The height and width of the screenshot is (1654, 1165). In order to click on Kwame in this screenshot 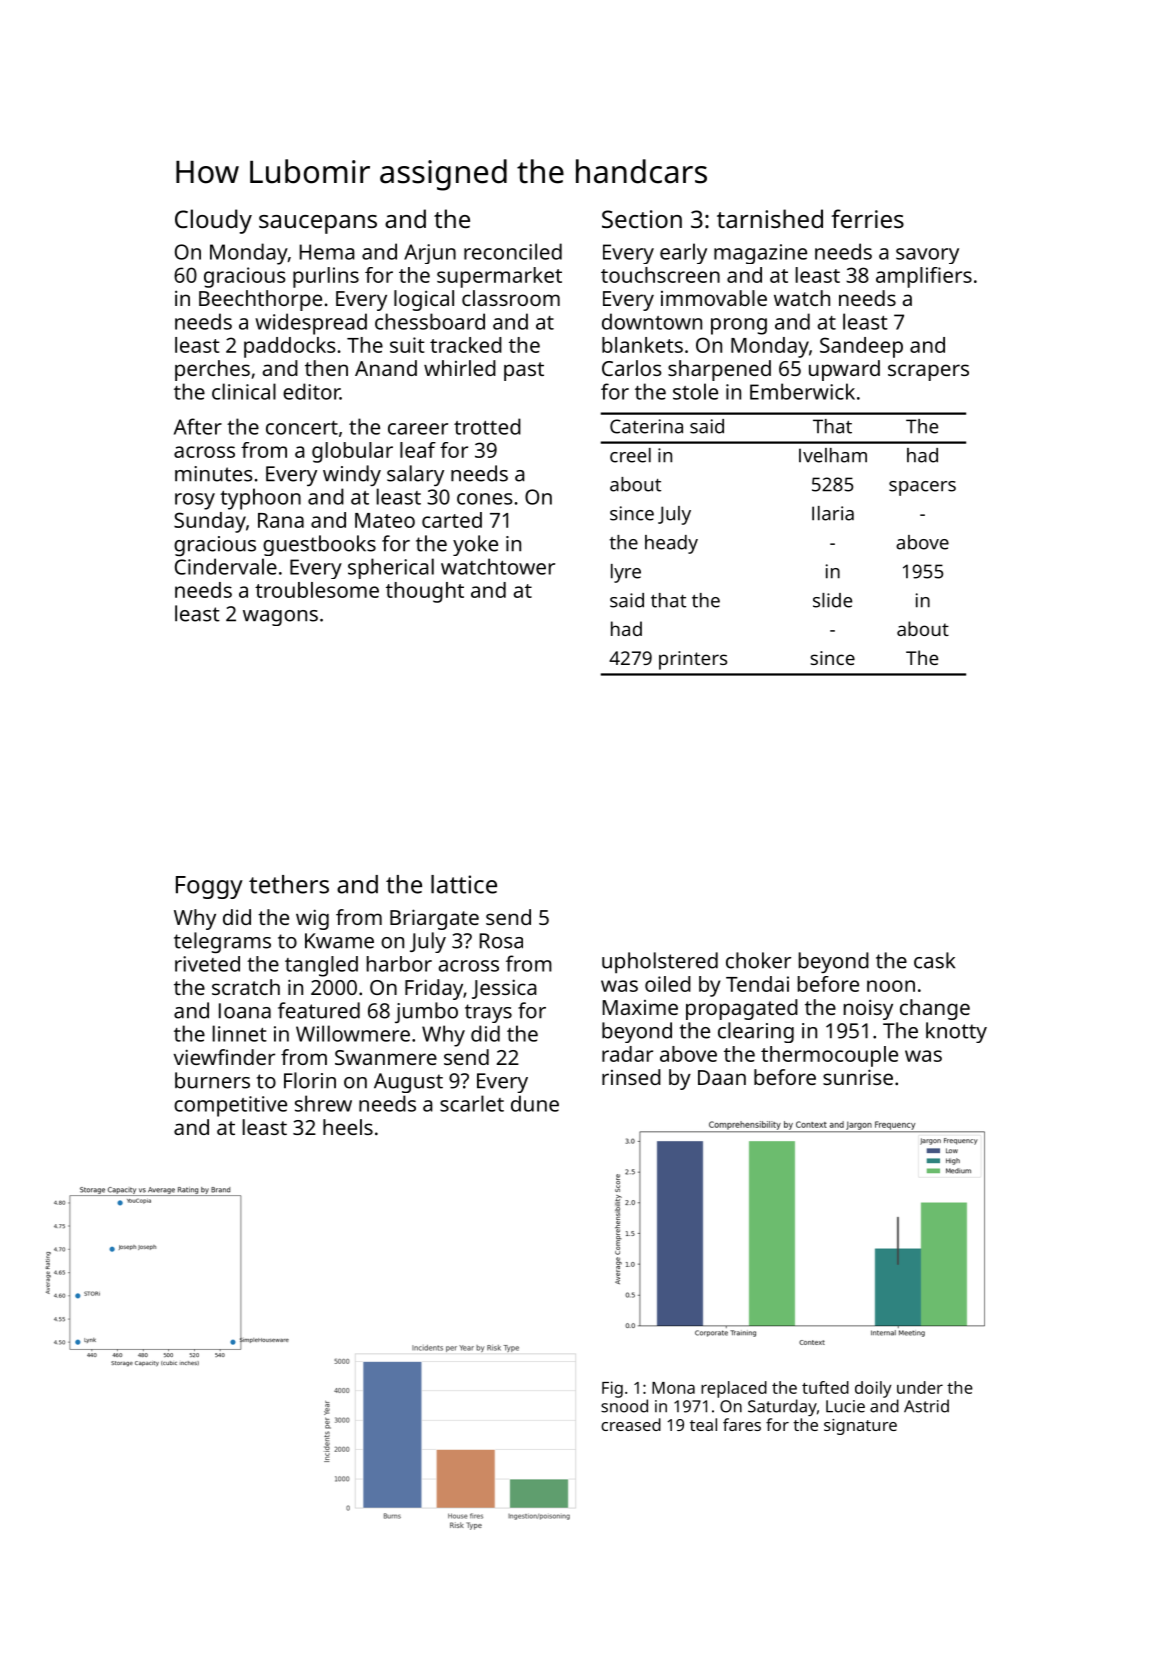, I will do `click(339, 941)`.
